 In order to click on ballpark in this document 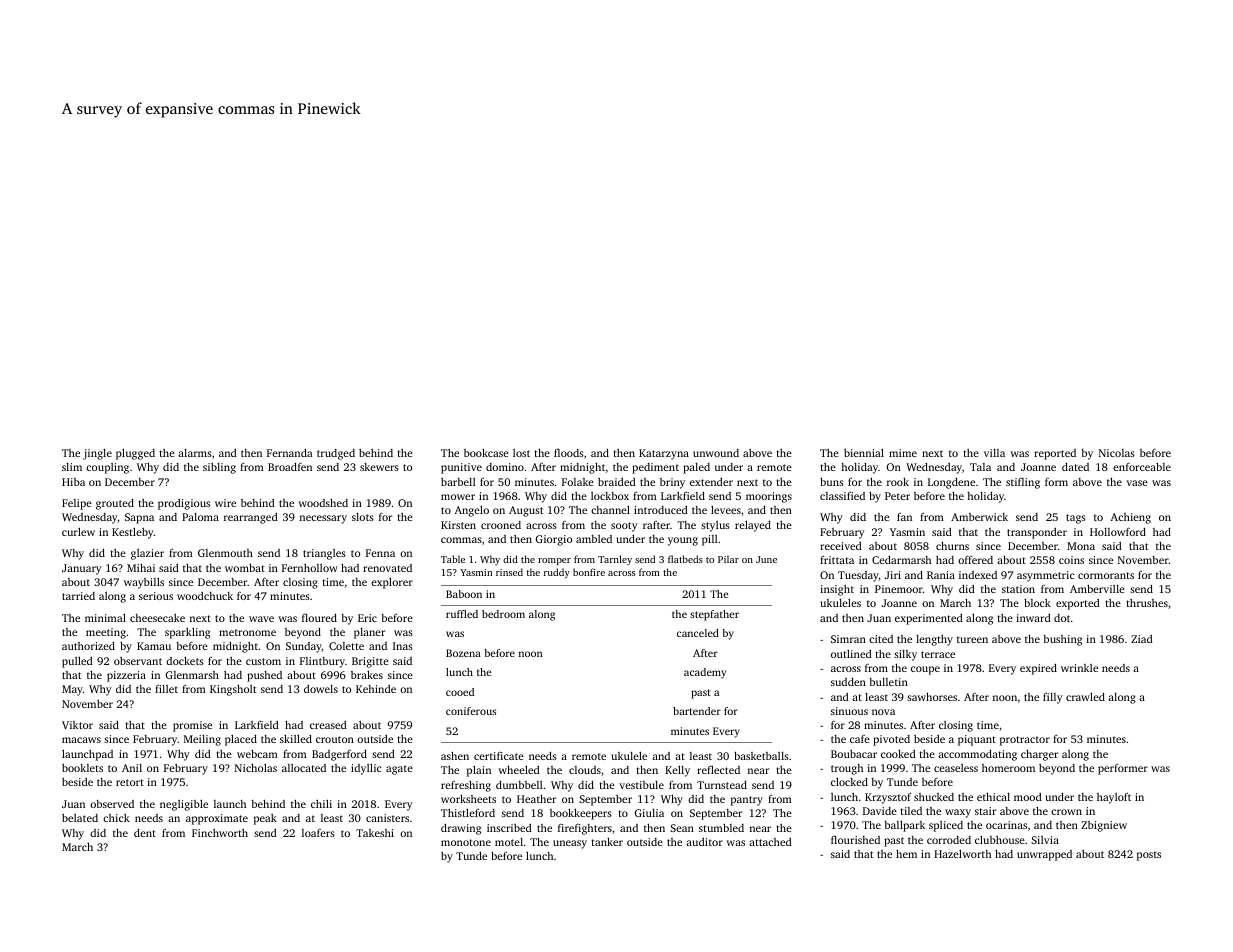, I will do `click(904, 826)`.
